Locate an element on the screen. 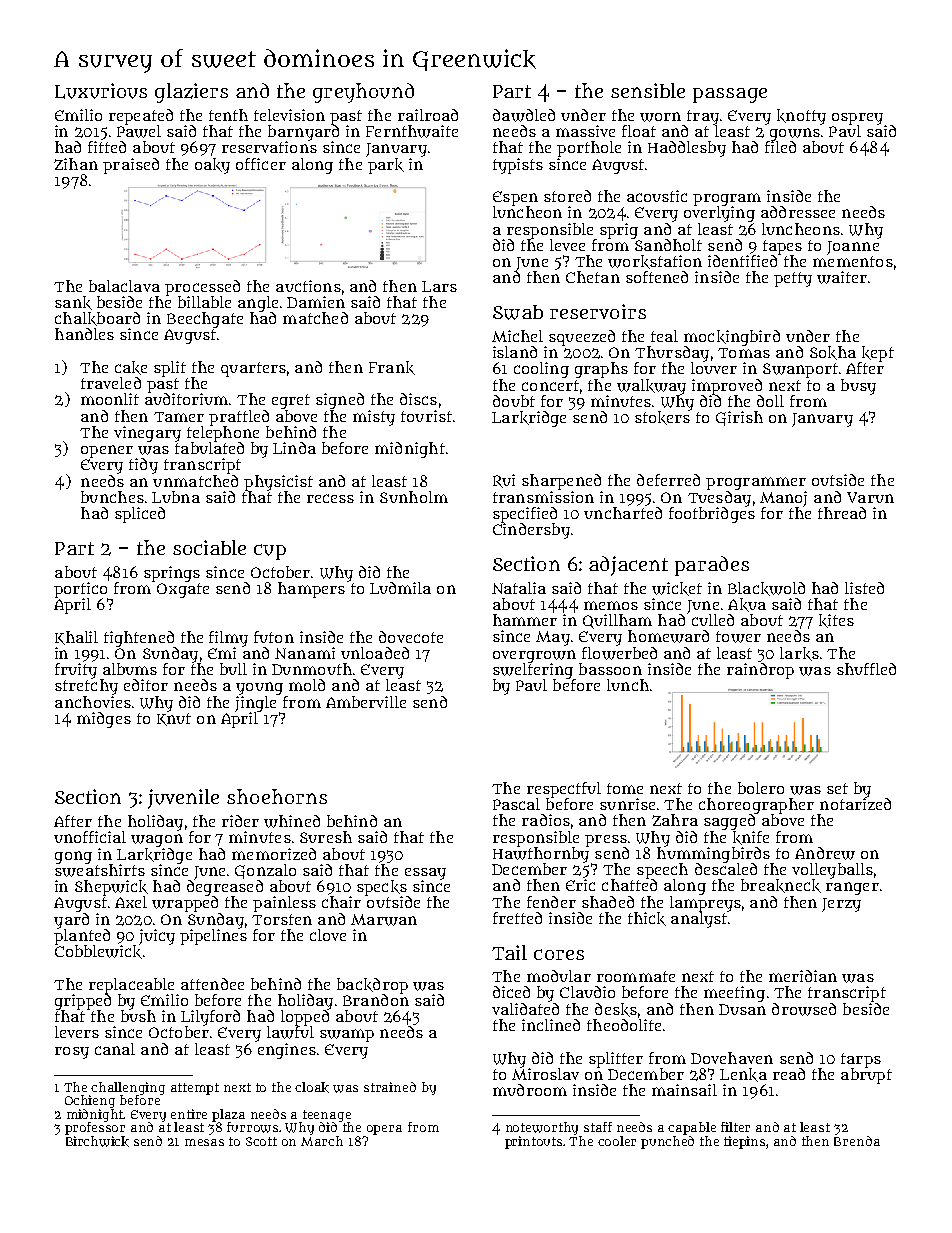 Image resolution: width=952 pixels, height=1233 pixels. professor is located at coordinates (95, 1128).
